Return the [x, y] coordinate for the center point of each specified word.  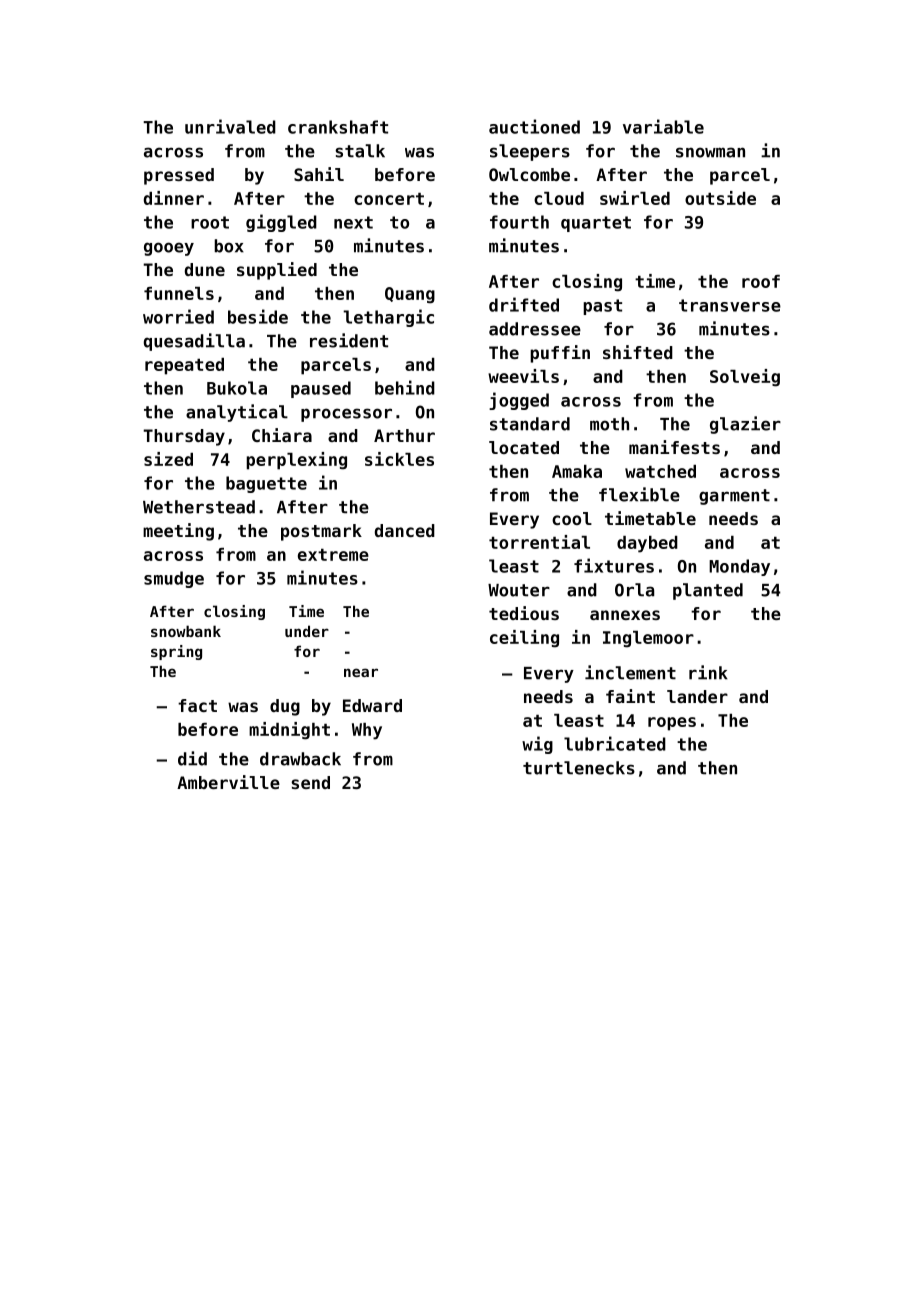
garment [734, 497]
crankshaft [338, 127]
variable [663, 126]
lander [697, 696]
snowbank [186, 631]
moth [609, 424]
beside [258, 316]
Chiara [282, 435]
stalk [360, 151]
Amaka [577, 471]
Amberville [228, 782]
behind [405, 387]
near [361, 672]
